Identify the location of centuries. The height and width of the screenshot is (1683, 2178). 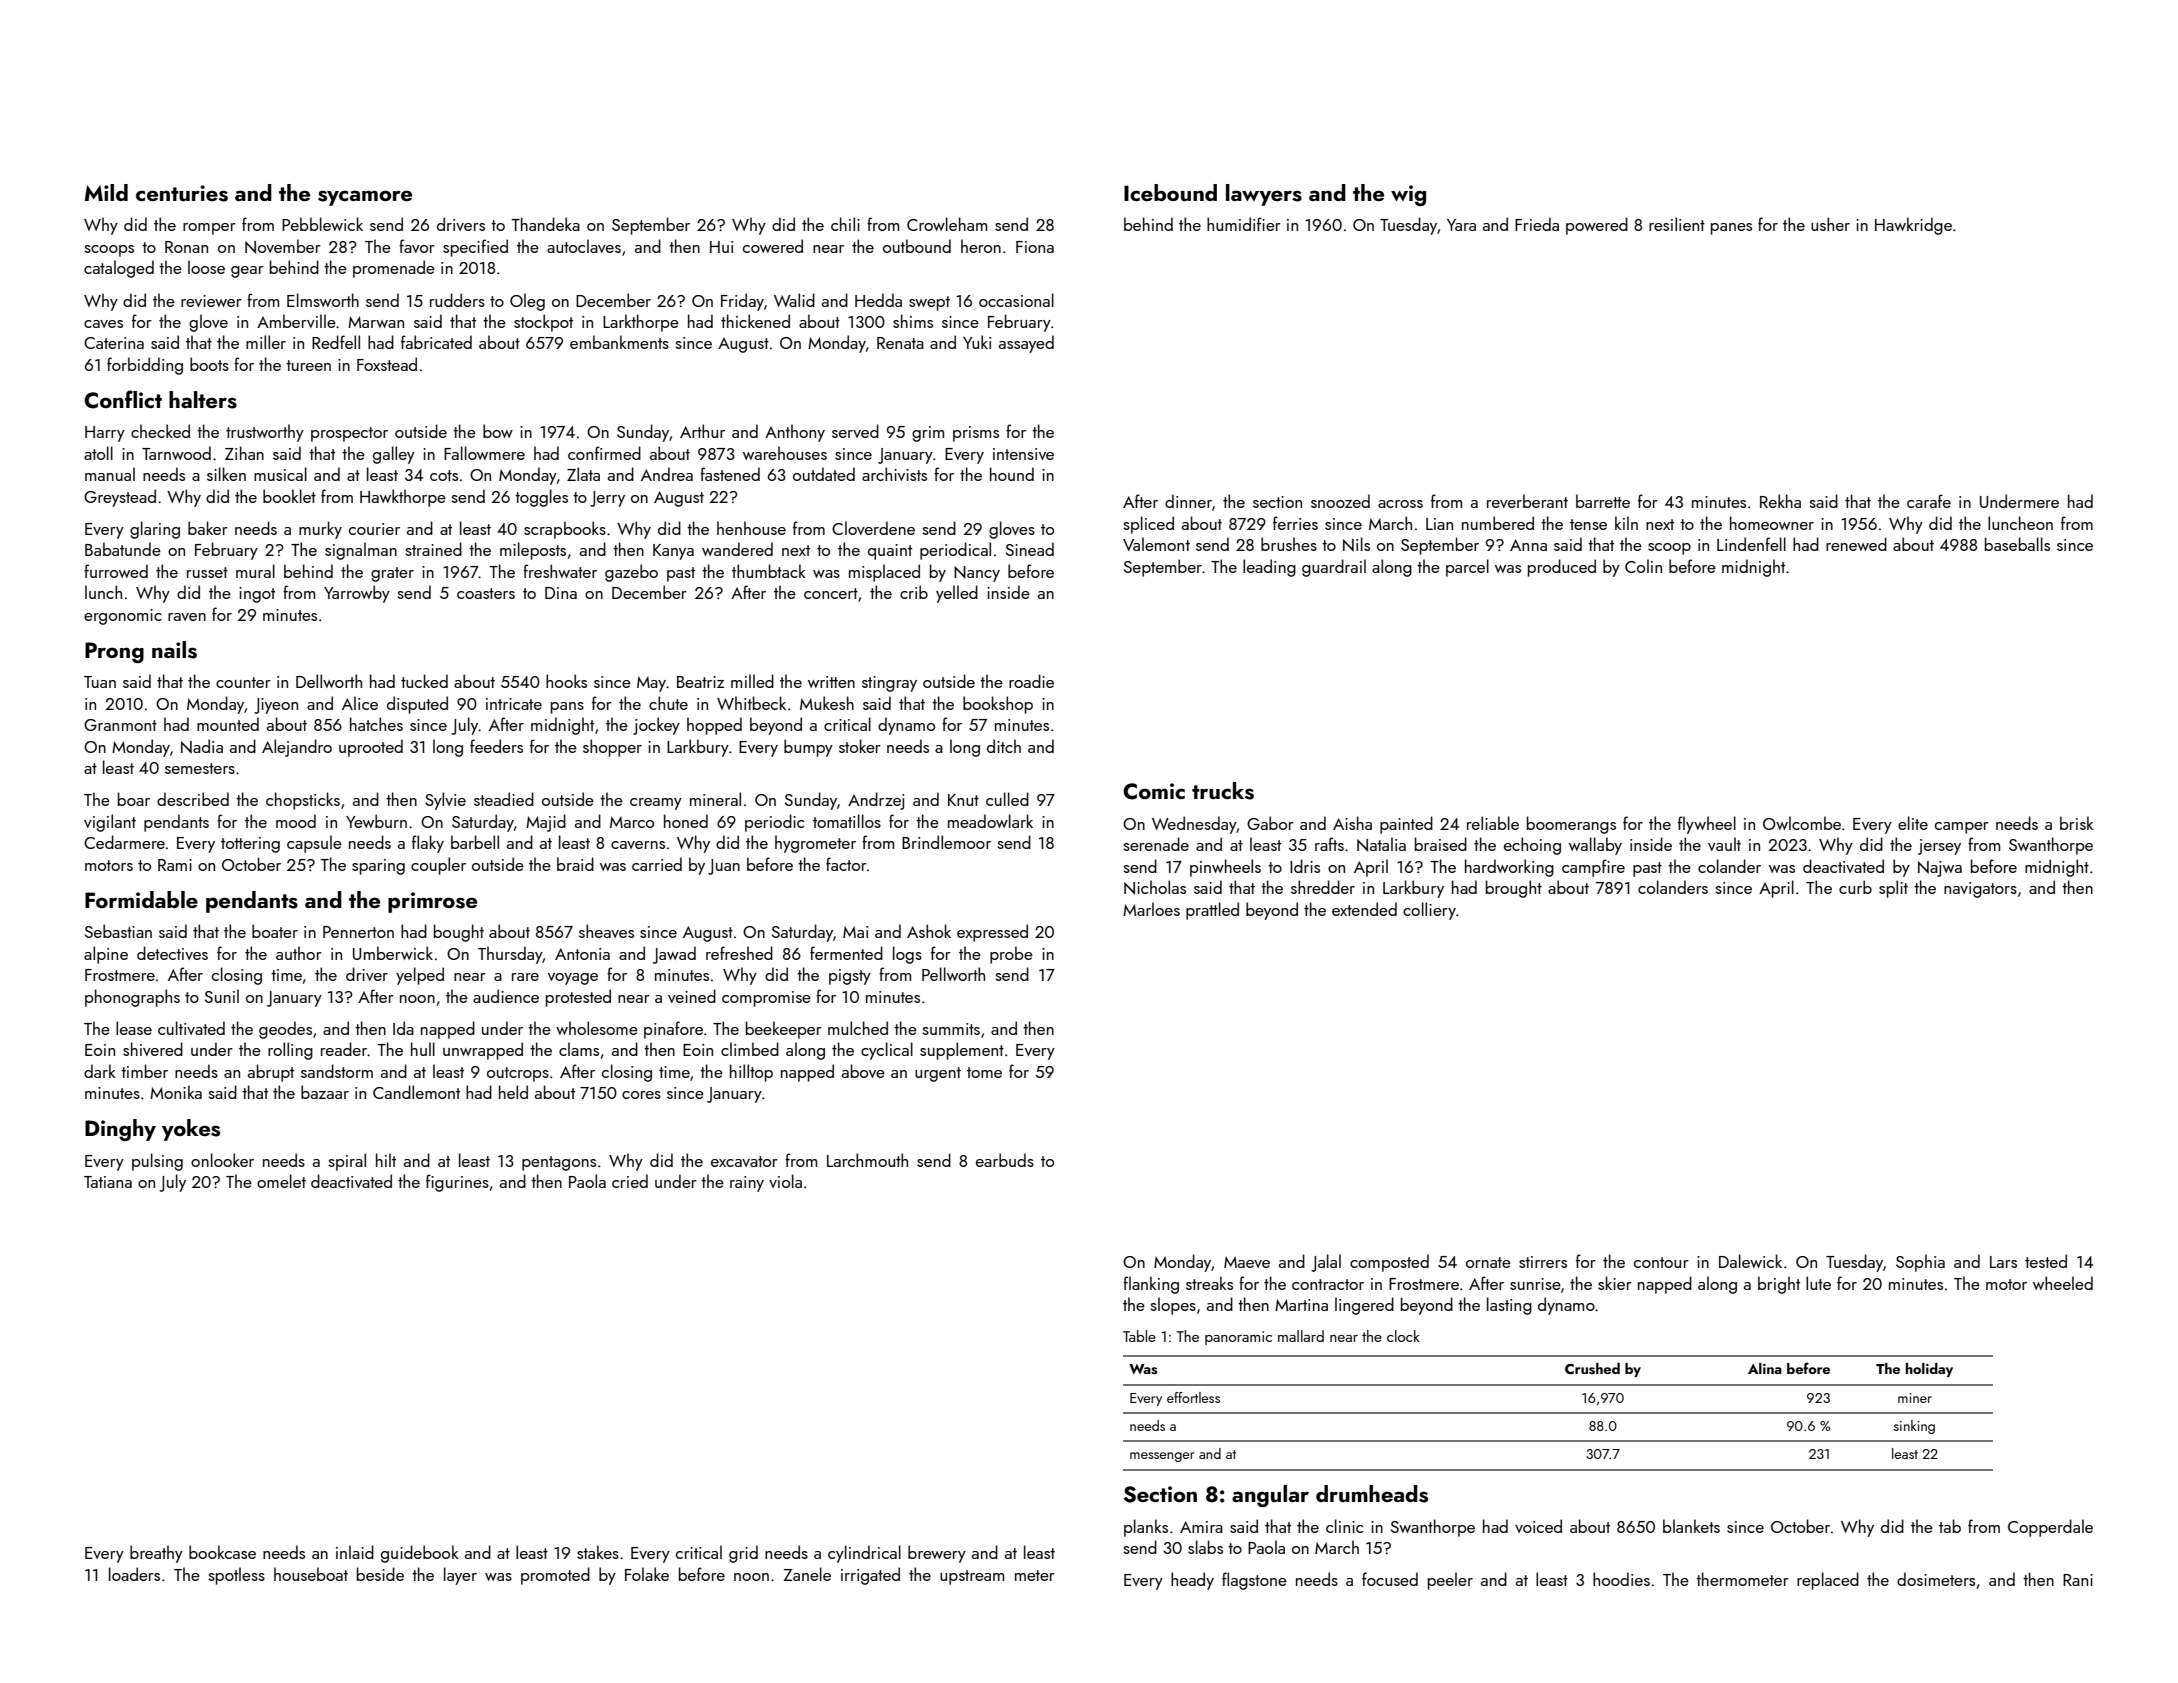
(182, 193).
